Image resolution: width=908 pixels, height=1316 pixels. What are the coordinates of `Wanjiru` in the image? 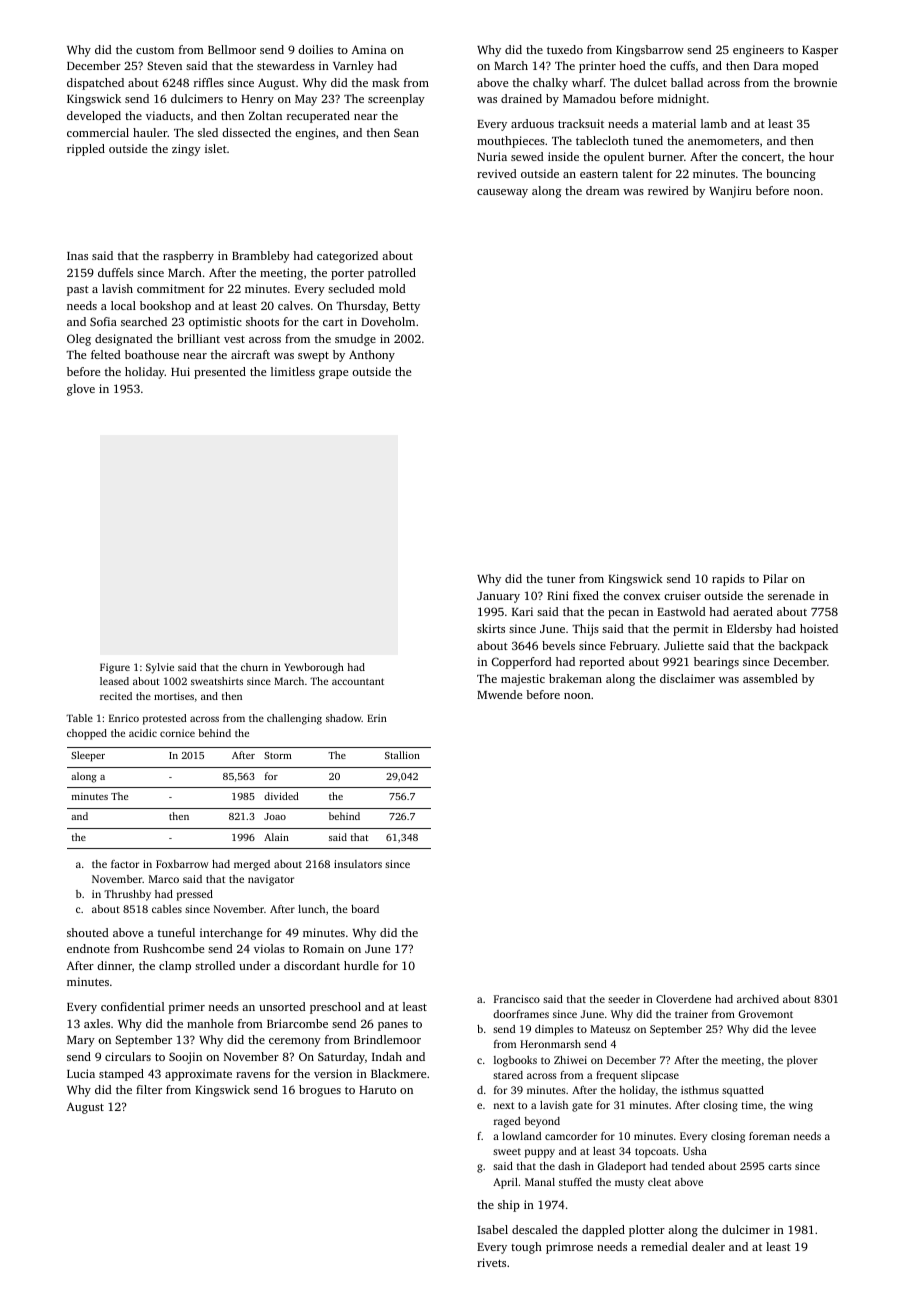 It's located at (730, 192).
